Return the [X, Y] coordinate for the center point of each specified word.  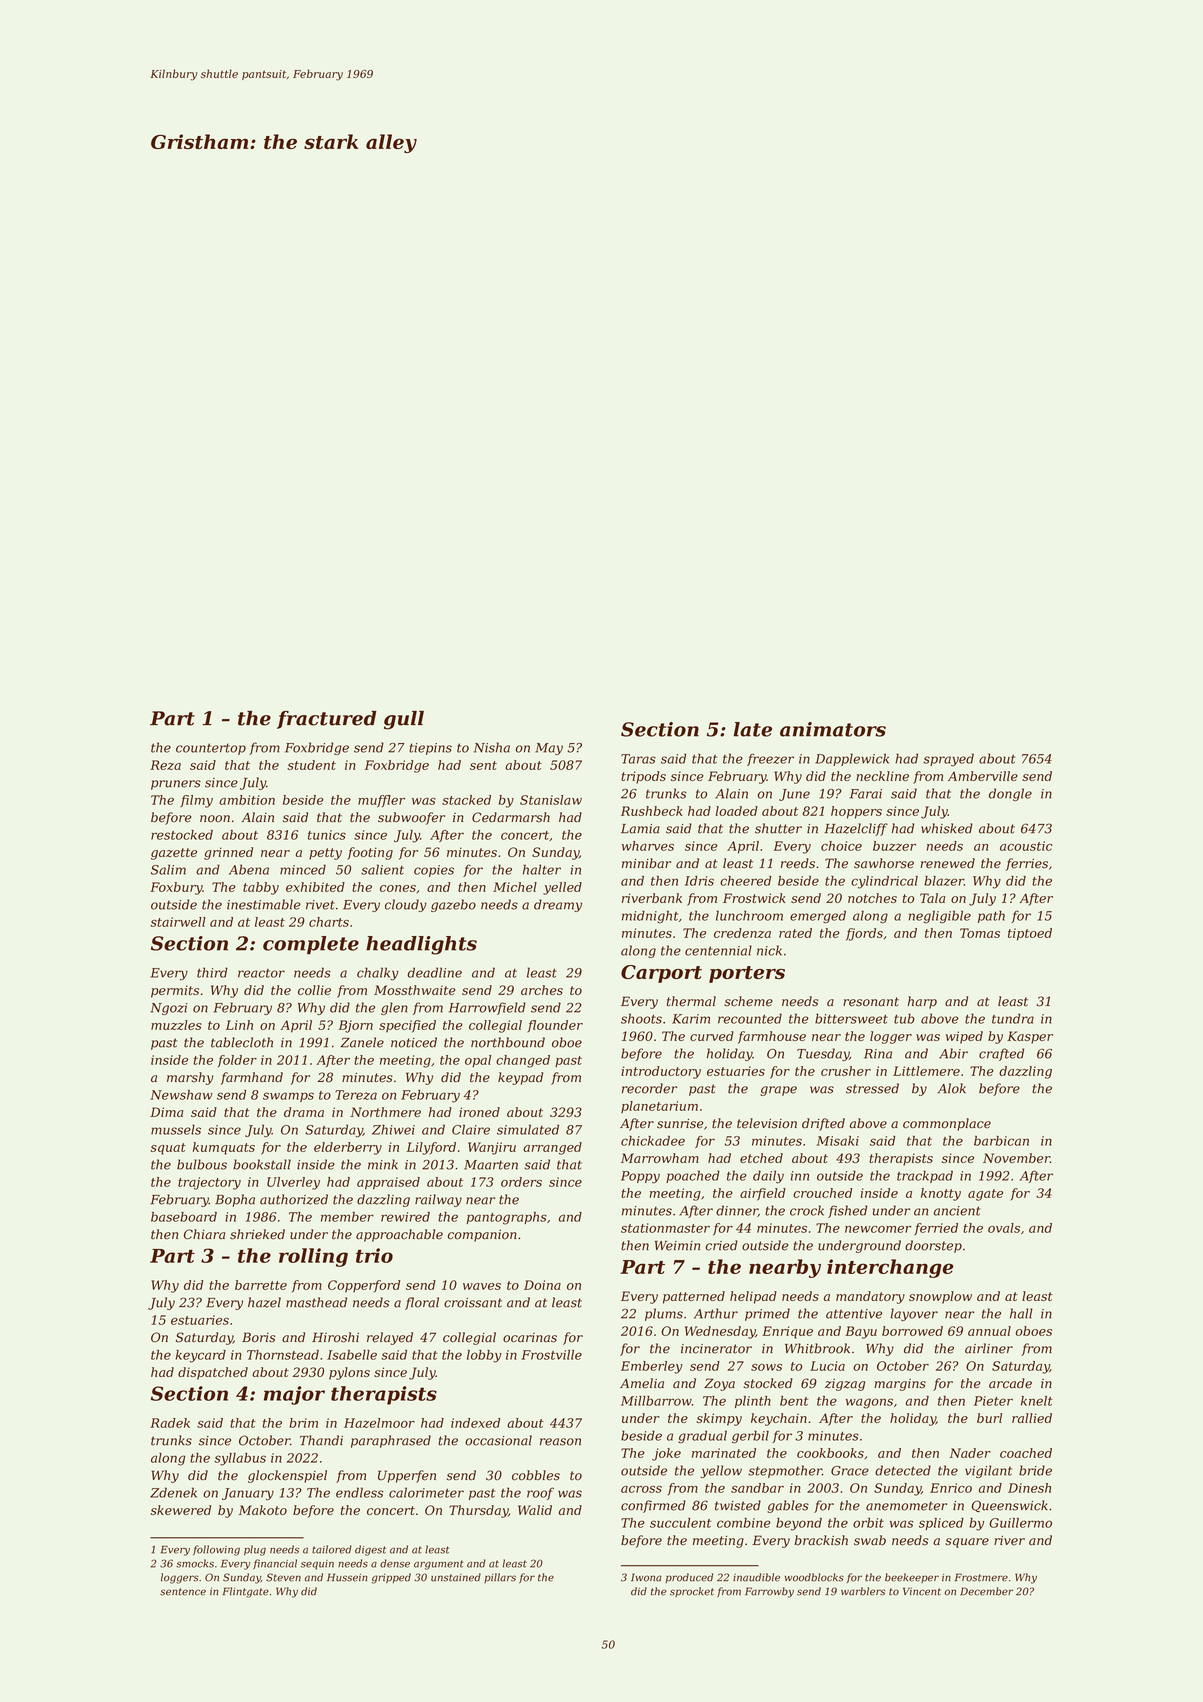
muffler [381, 801]
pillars [500, 1578]
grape [778, 1091]
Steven [283, 1577]
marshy [190, 1078]
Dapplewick [852, 759]
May [549, 749]
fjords [864, 934]
